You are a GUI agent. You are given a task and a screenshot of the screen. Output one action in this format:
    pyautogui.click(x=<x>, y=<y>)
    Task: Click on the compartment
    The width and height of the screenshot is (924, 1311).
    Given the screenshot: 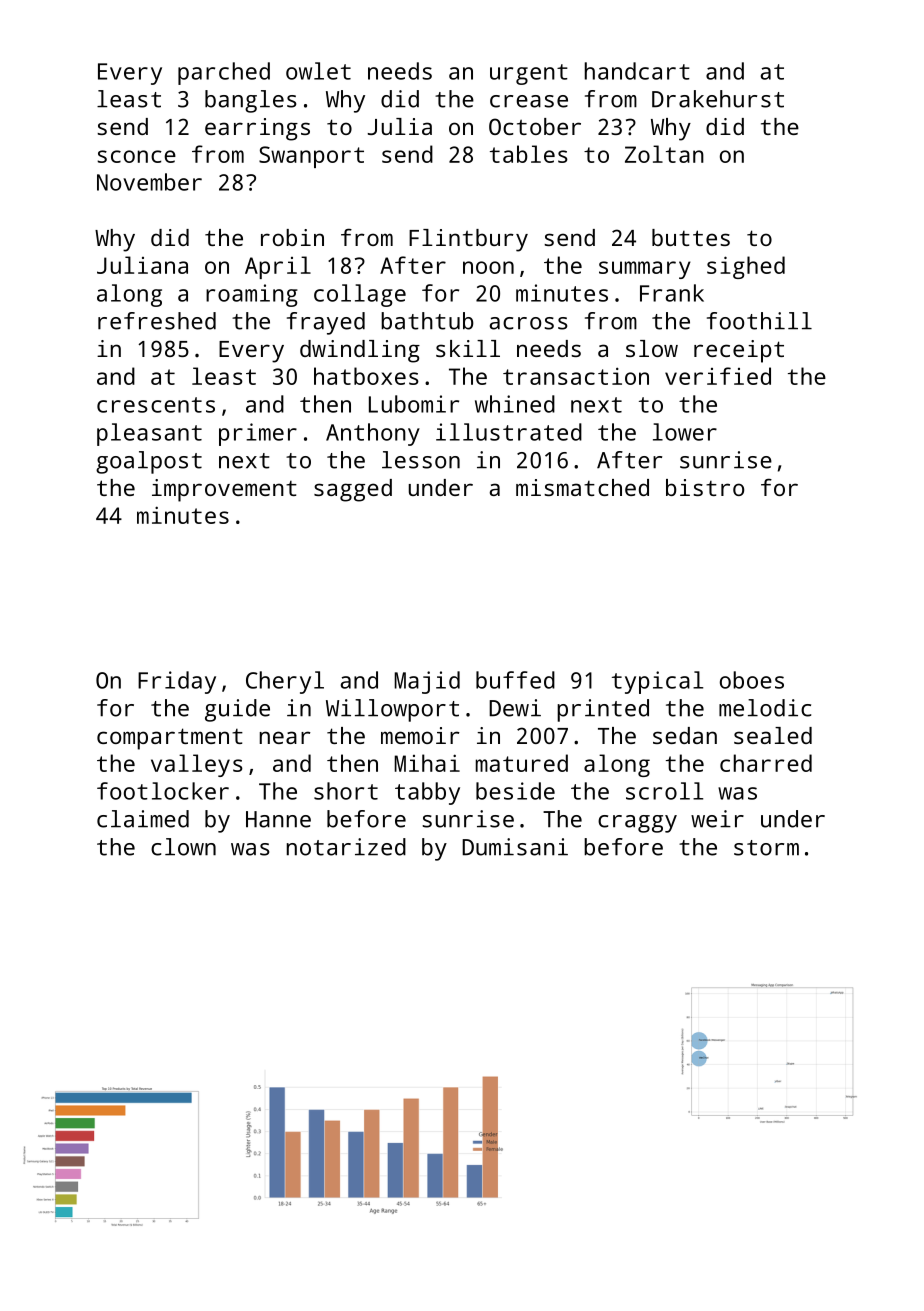 What is the action you would take?
    pyautogui.click(x=170, y=739)
